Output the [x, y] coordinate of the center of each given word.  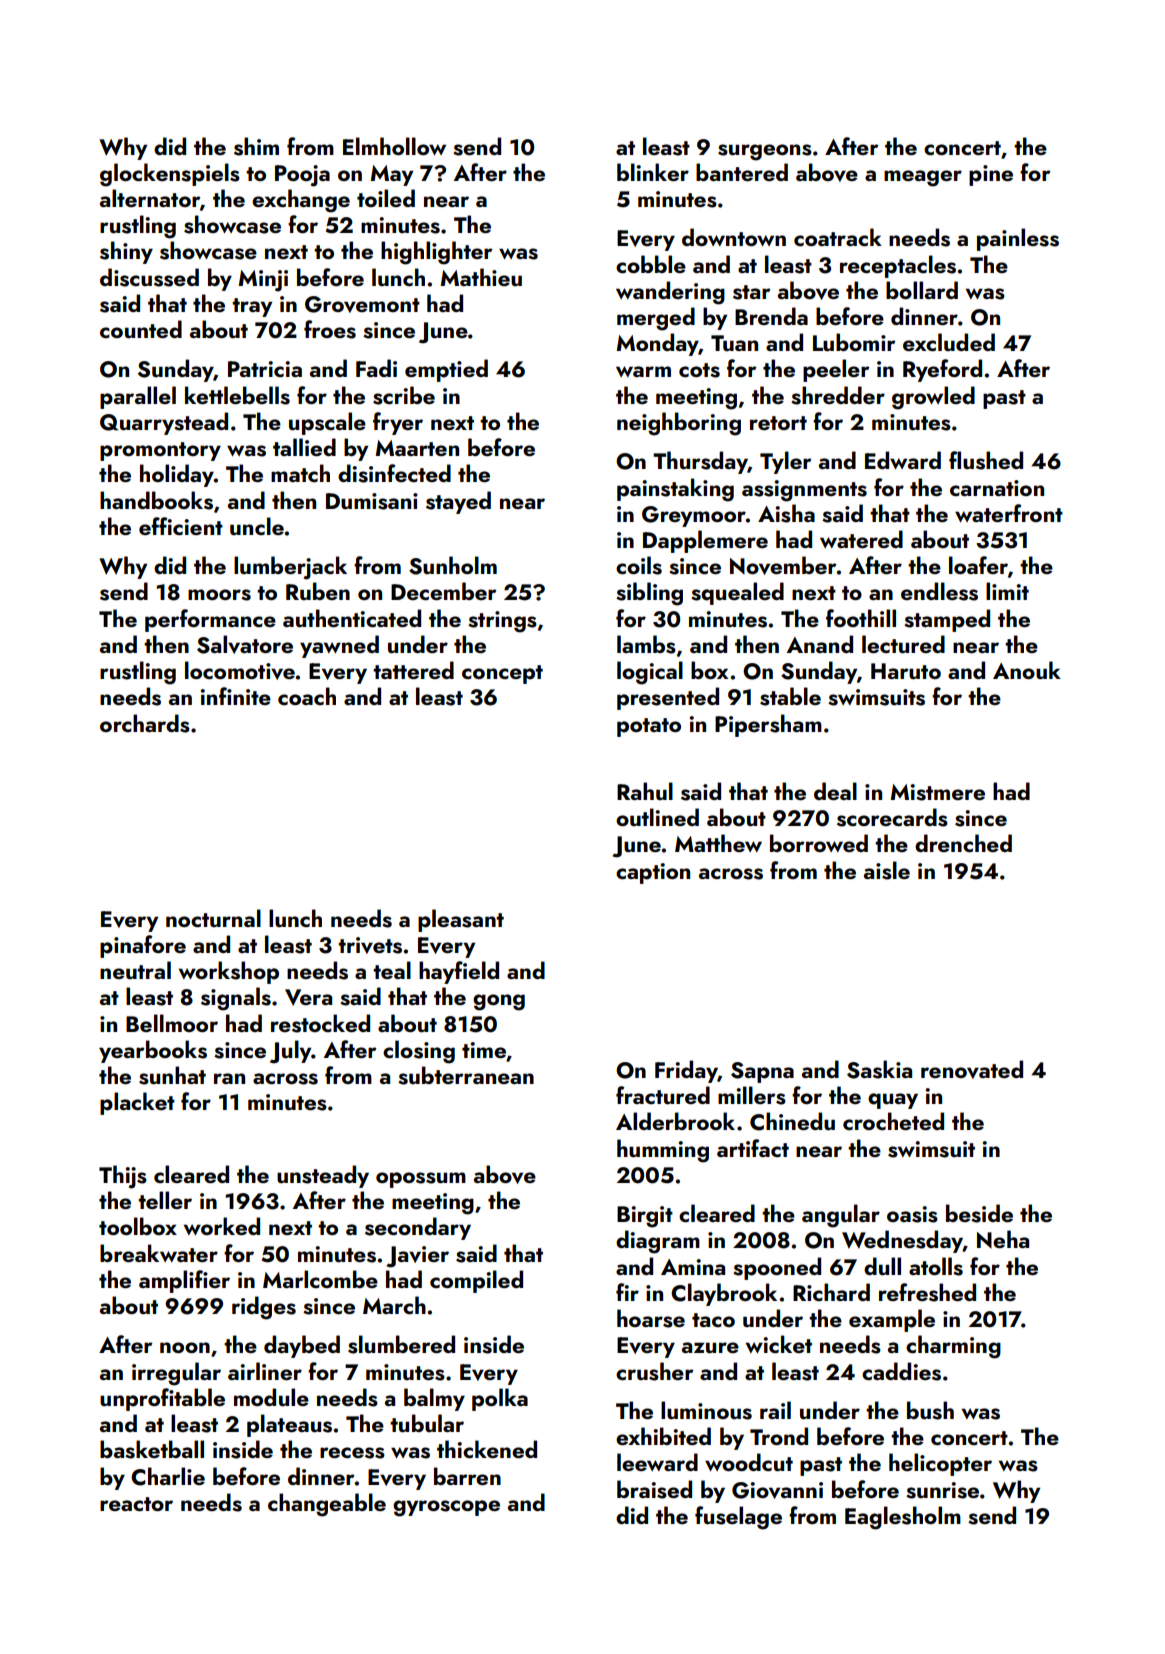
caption [653, 873]
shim [256, 146]
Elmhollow [394, 146]
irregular [176, 1374]
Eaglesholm [903, 1518]
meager [923, 178]
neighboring [679, 424]
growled [933, 398]
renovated [972, 1069]
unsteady [323, 1176]
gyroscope [446, 1508]
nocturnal [213, 918]
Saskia [879, 1069]
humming [663, 1151]
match [300, 473]
